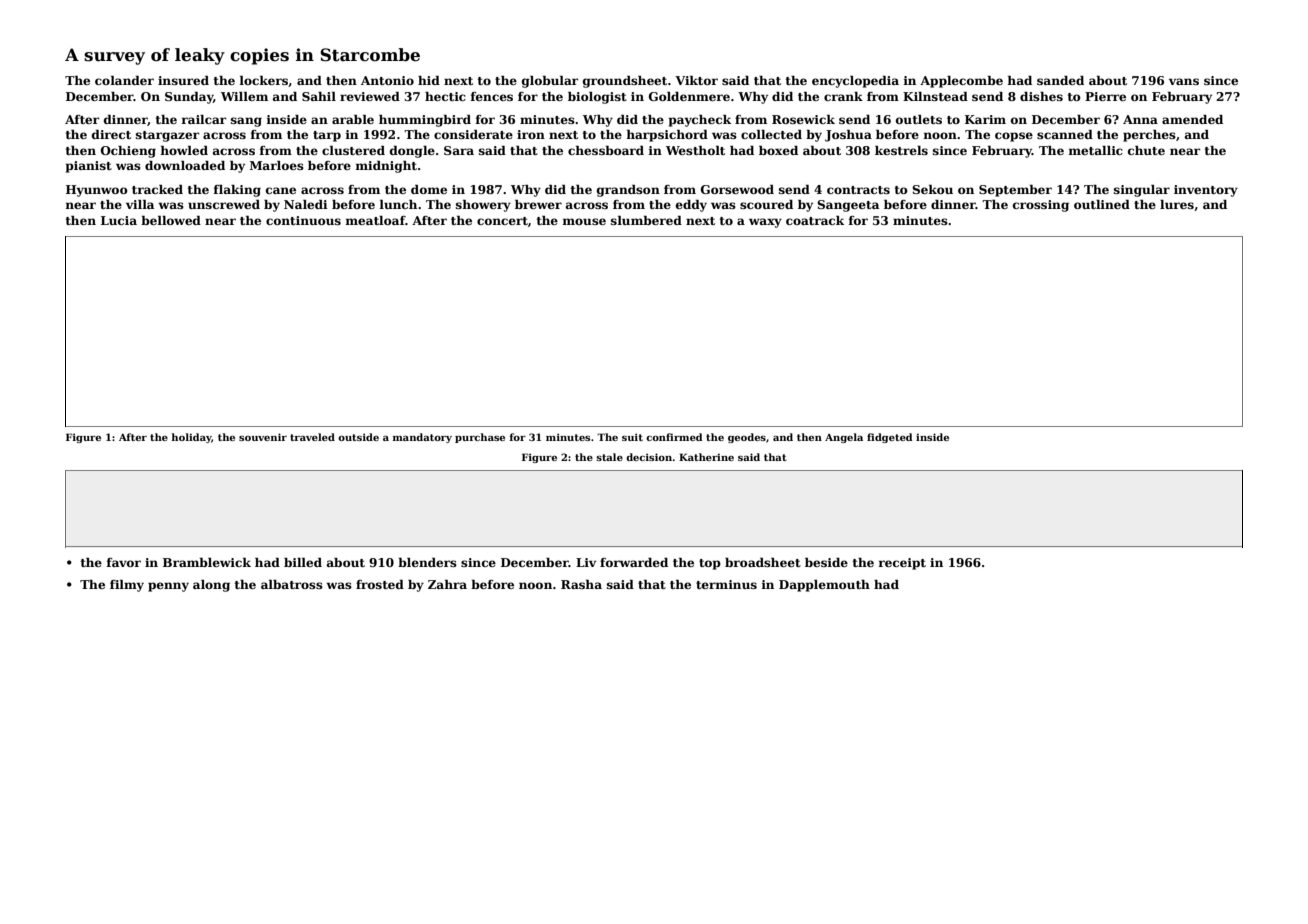 The width and height of the screenshot is (1308, 924). What do you see at coordinates (171, 220) in the screenshot?
I see `bellowed` at bounding box center [171, 220].
